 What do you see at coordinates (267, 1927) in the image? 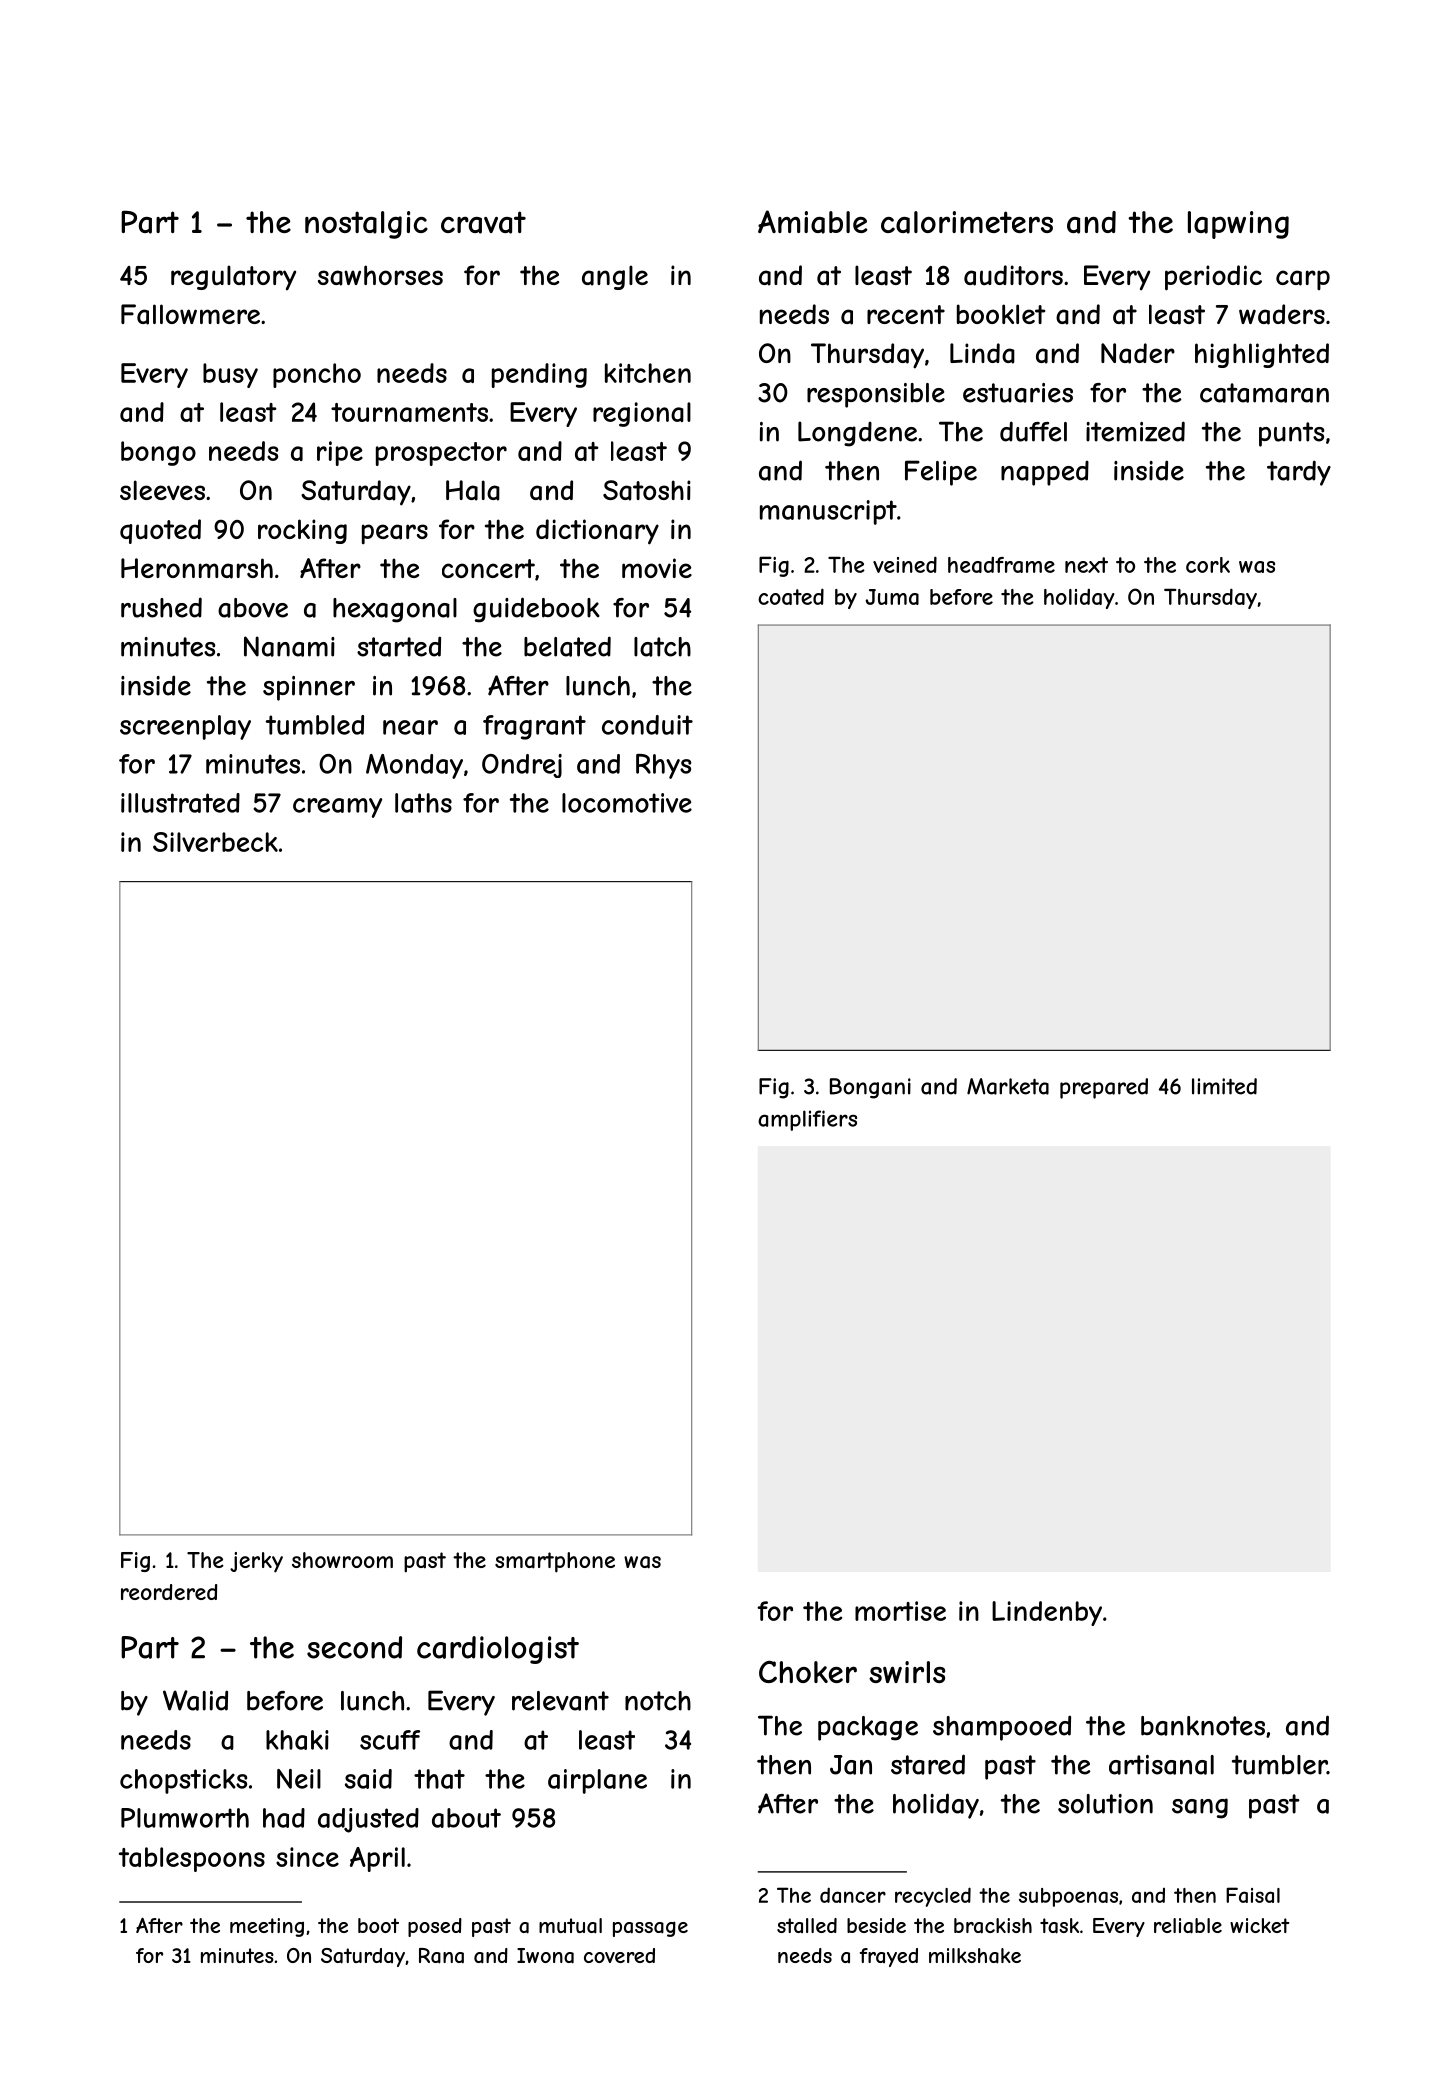
I see `meeting` at bounding box center [267, 1927].
